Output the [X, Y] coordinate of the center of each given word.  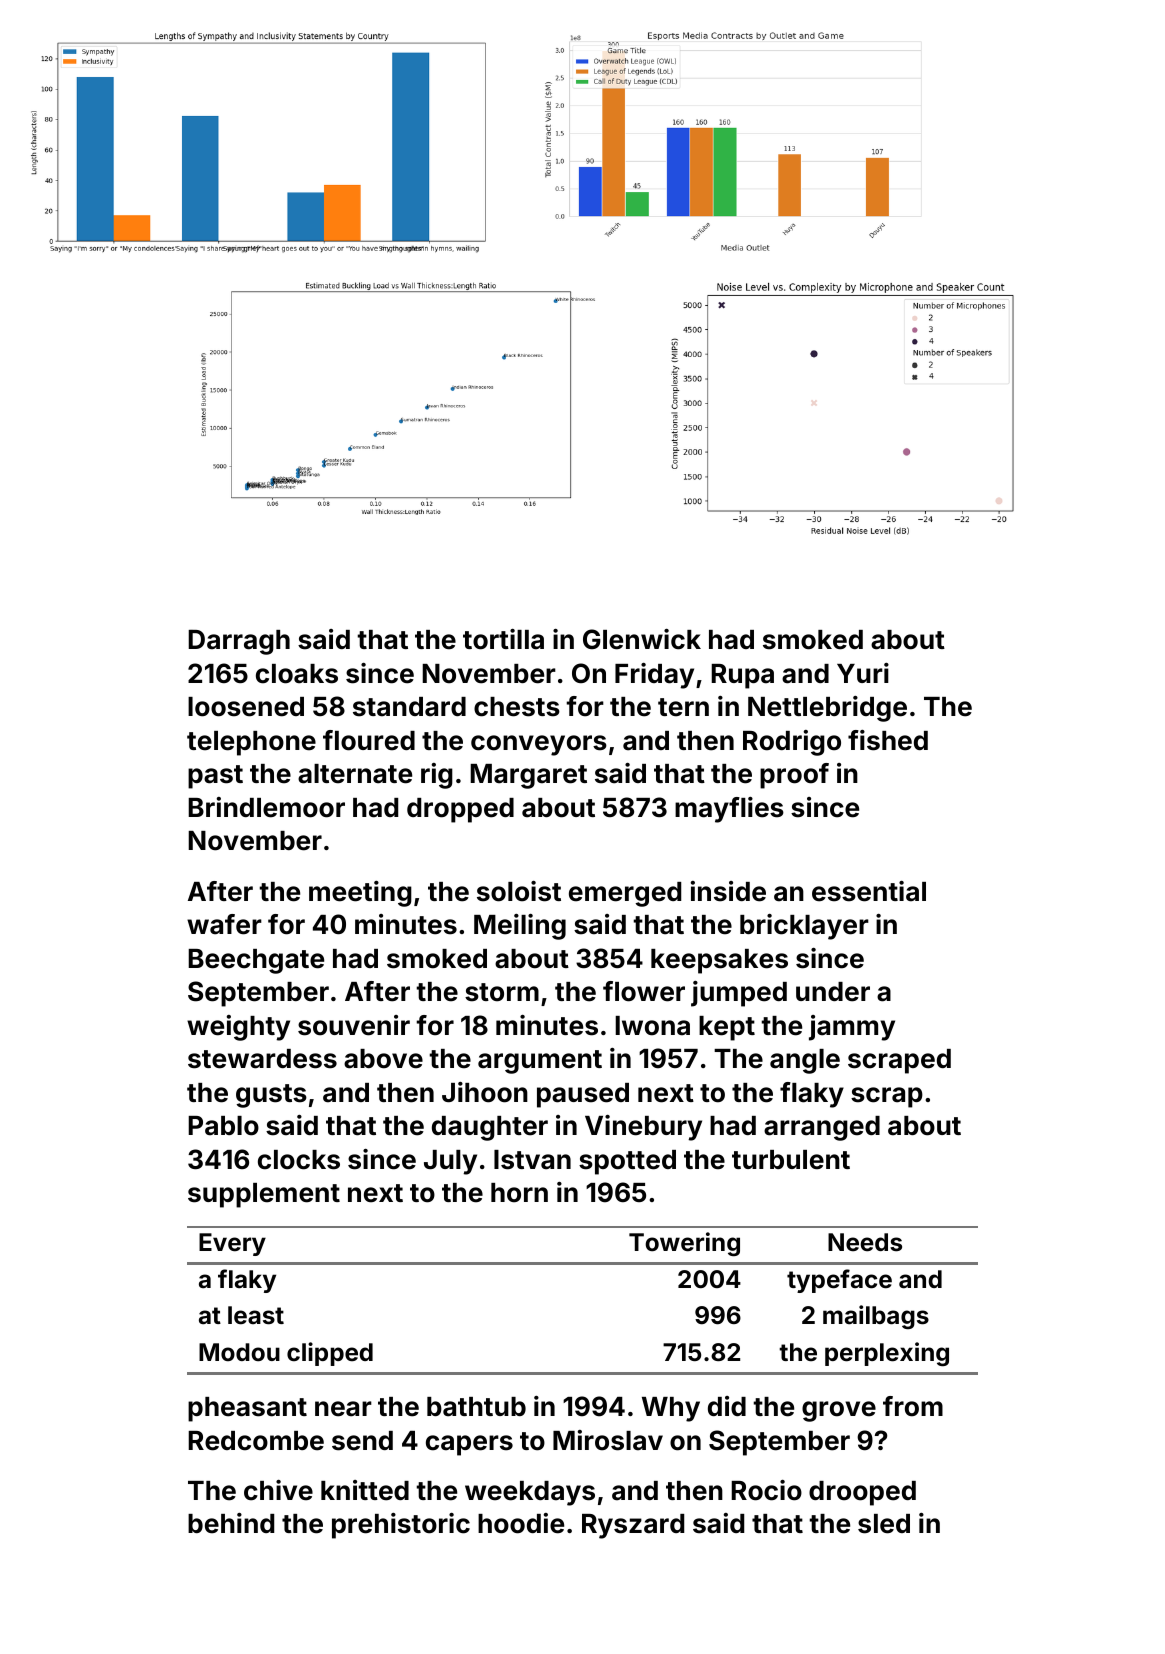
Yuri [863, 673]
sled [884, 1524]
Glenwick [642, 639]
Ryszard [633, 1526]
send [362, 1441]
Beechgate [256, 961]
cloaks [297, 674]
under [833, 992]
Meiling [520, 927]
